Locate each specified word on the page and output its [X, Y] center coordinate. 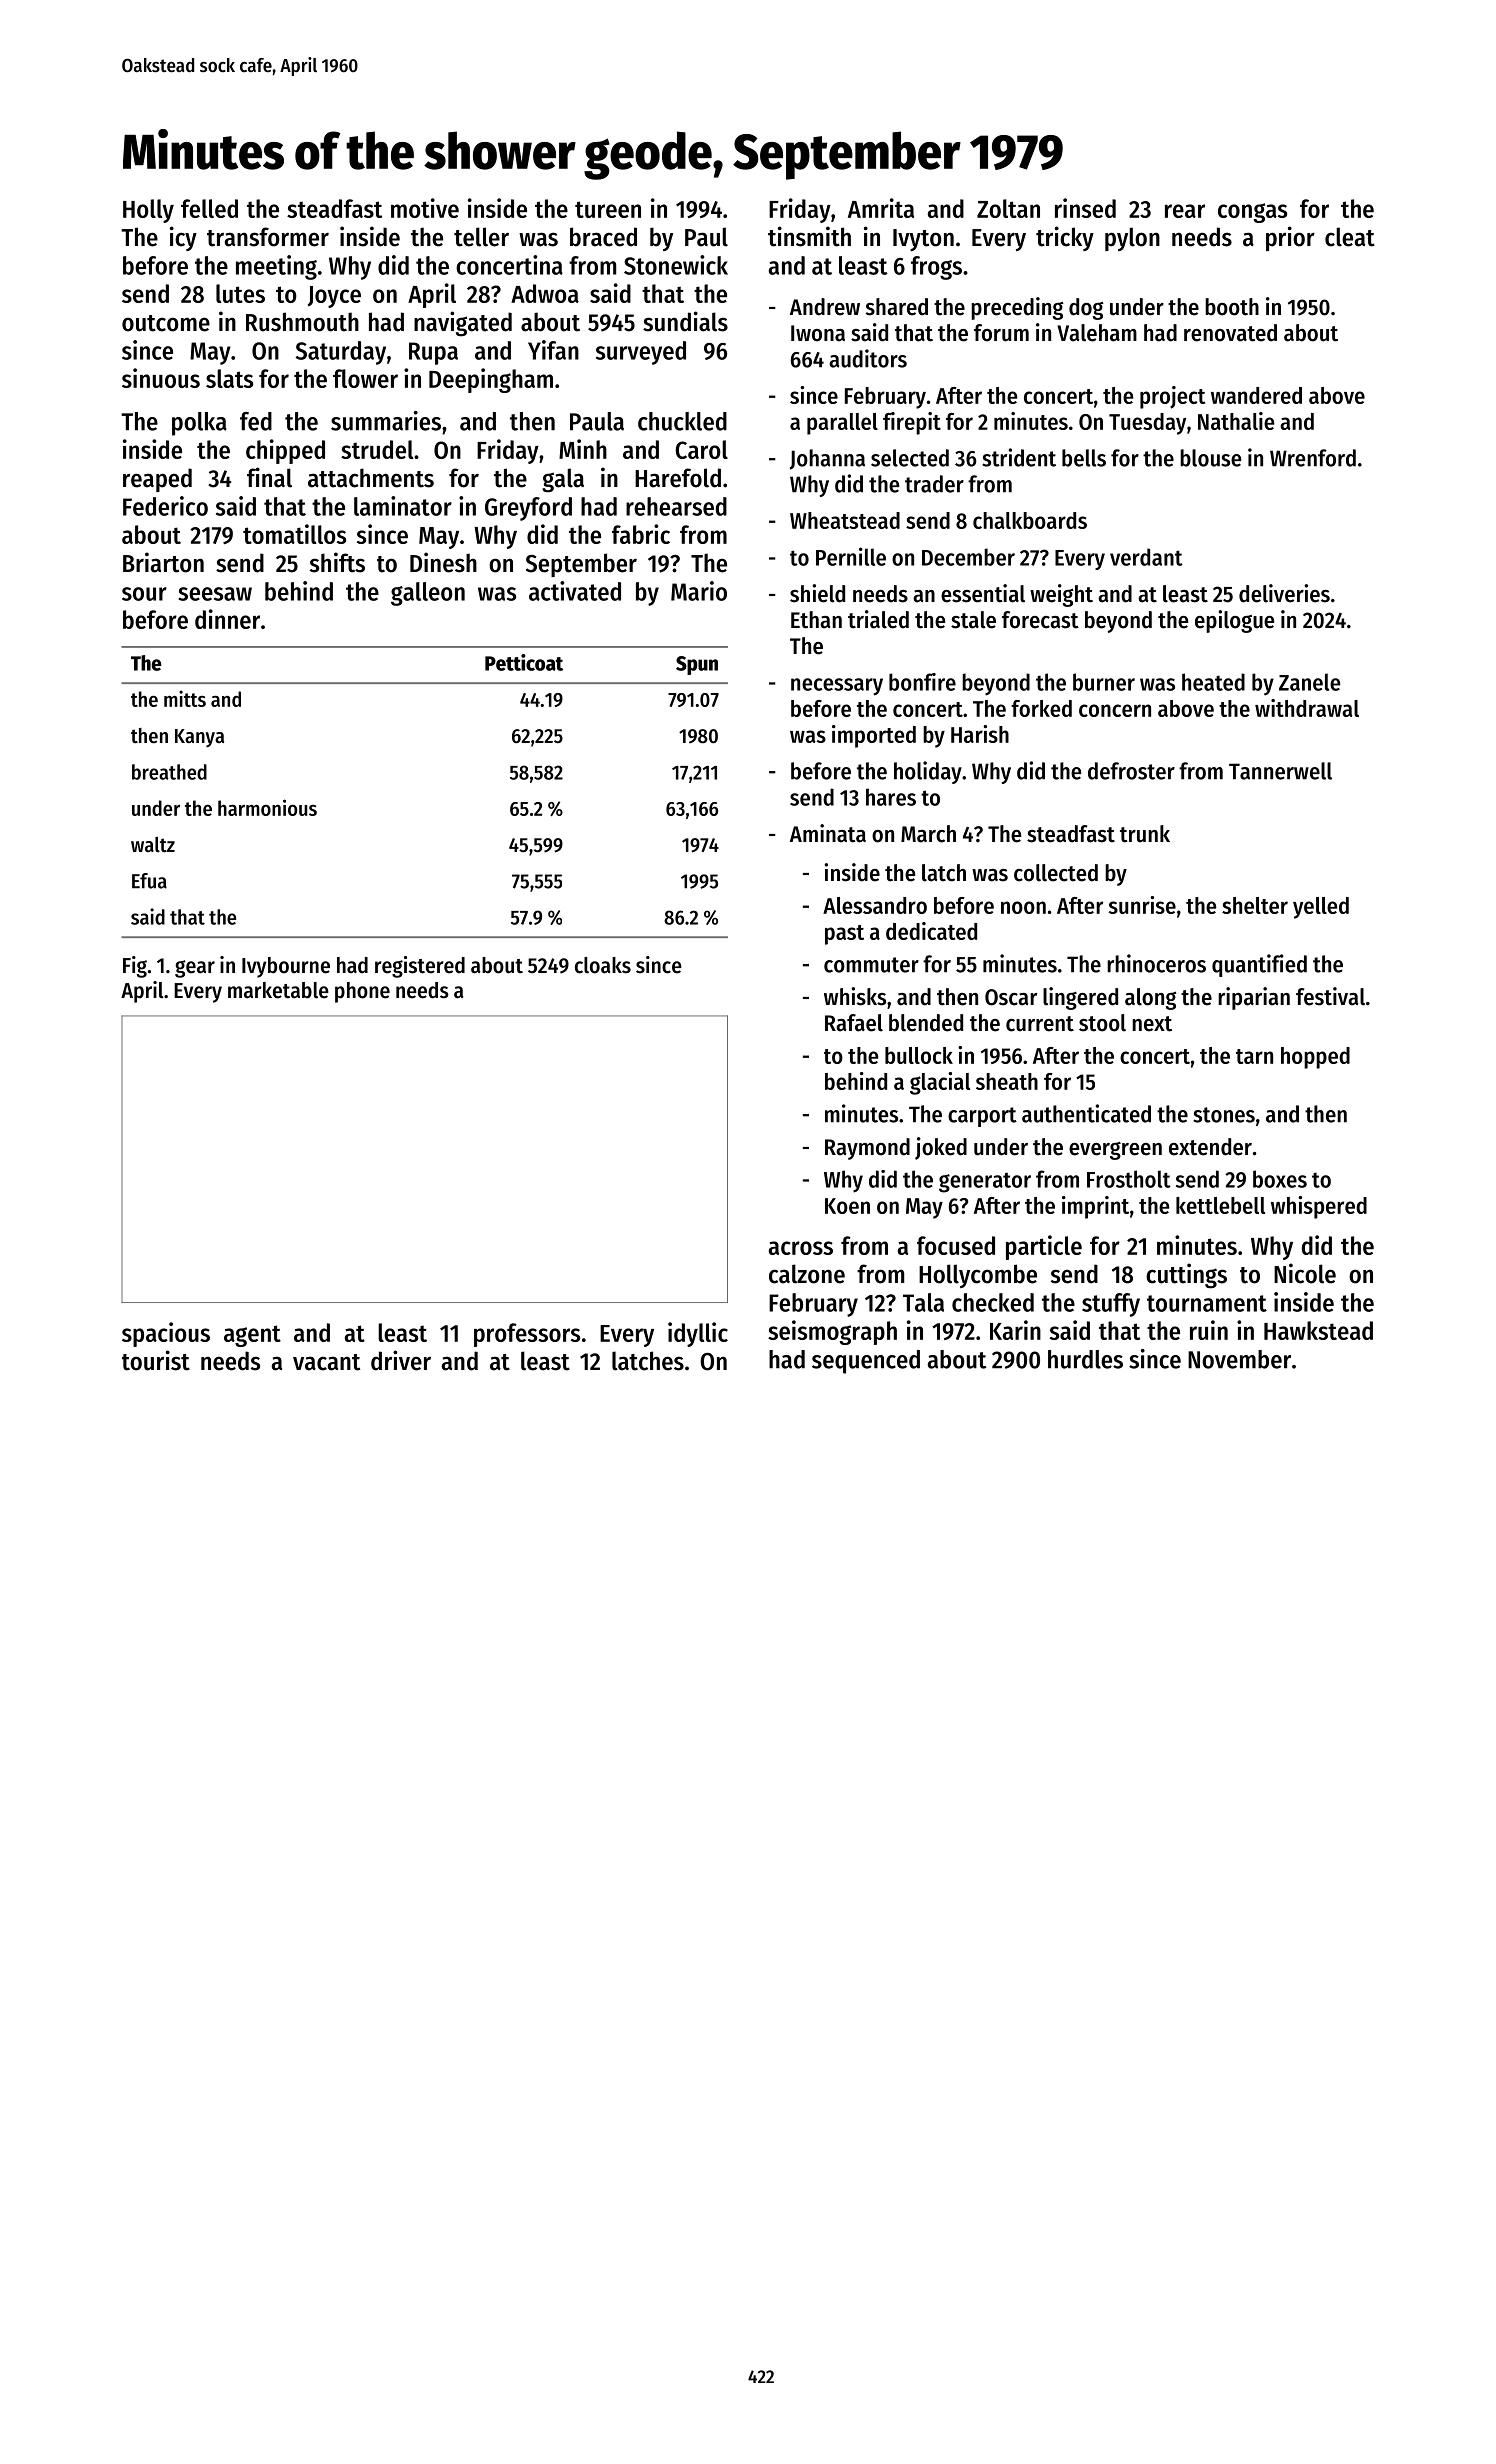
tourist [156, 1360]
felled [209, 208]
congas [1252, 213]
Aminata [828, 833]
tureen [608, 209]
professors [527, 1335]
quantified [1259, 965]
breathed [169, 772]
